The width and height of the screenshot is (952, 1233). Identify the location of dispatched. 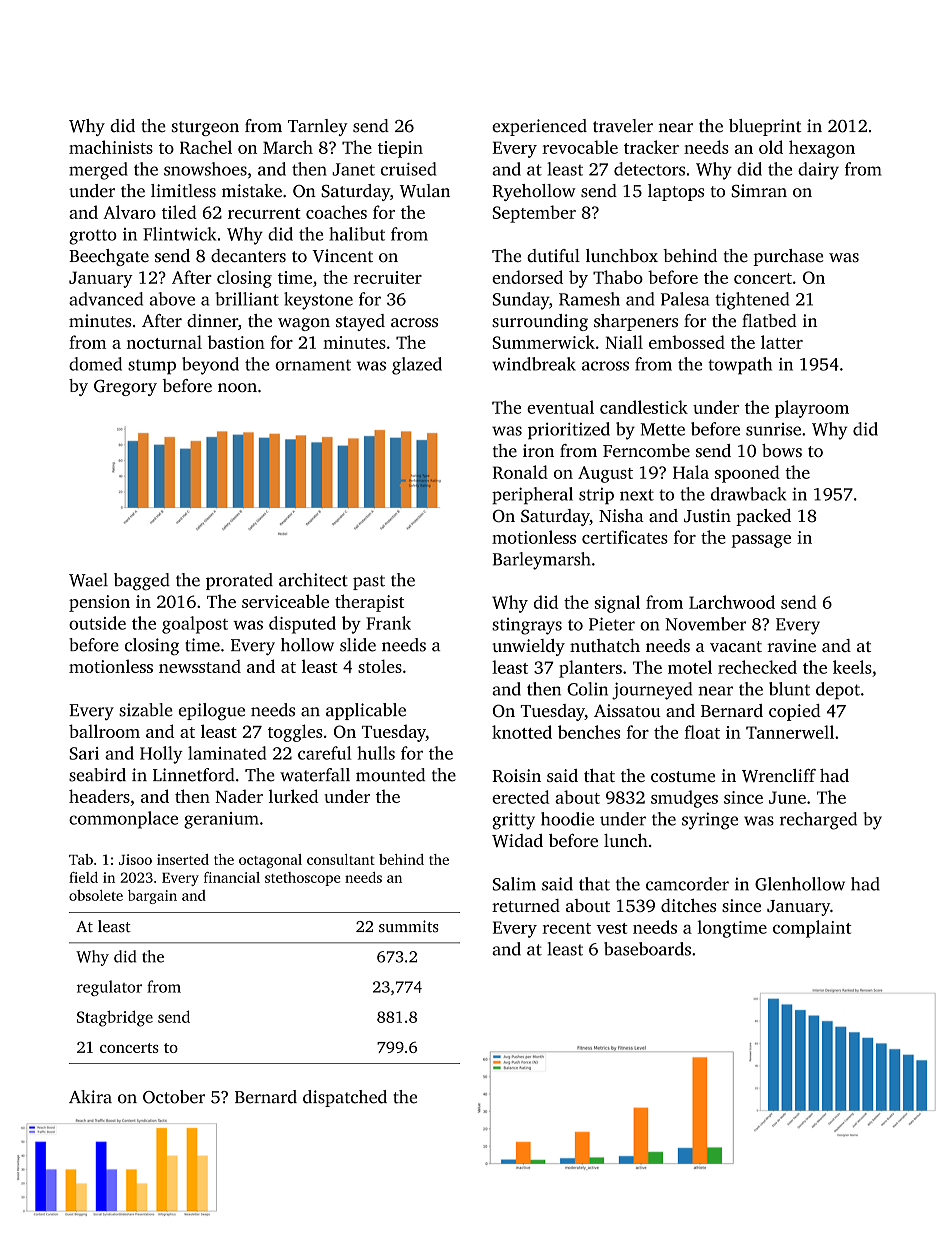
(345, 1098).
